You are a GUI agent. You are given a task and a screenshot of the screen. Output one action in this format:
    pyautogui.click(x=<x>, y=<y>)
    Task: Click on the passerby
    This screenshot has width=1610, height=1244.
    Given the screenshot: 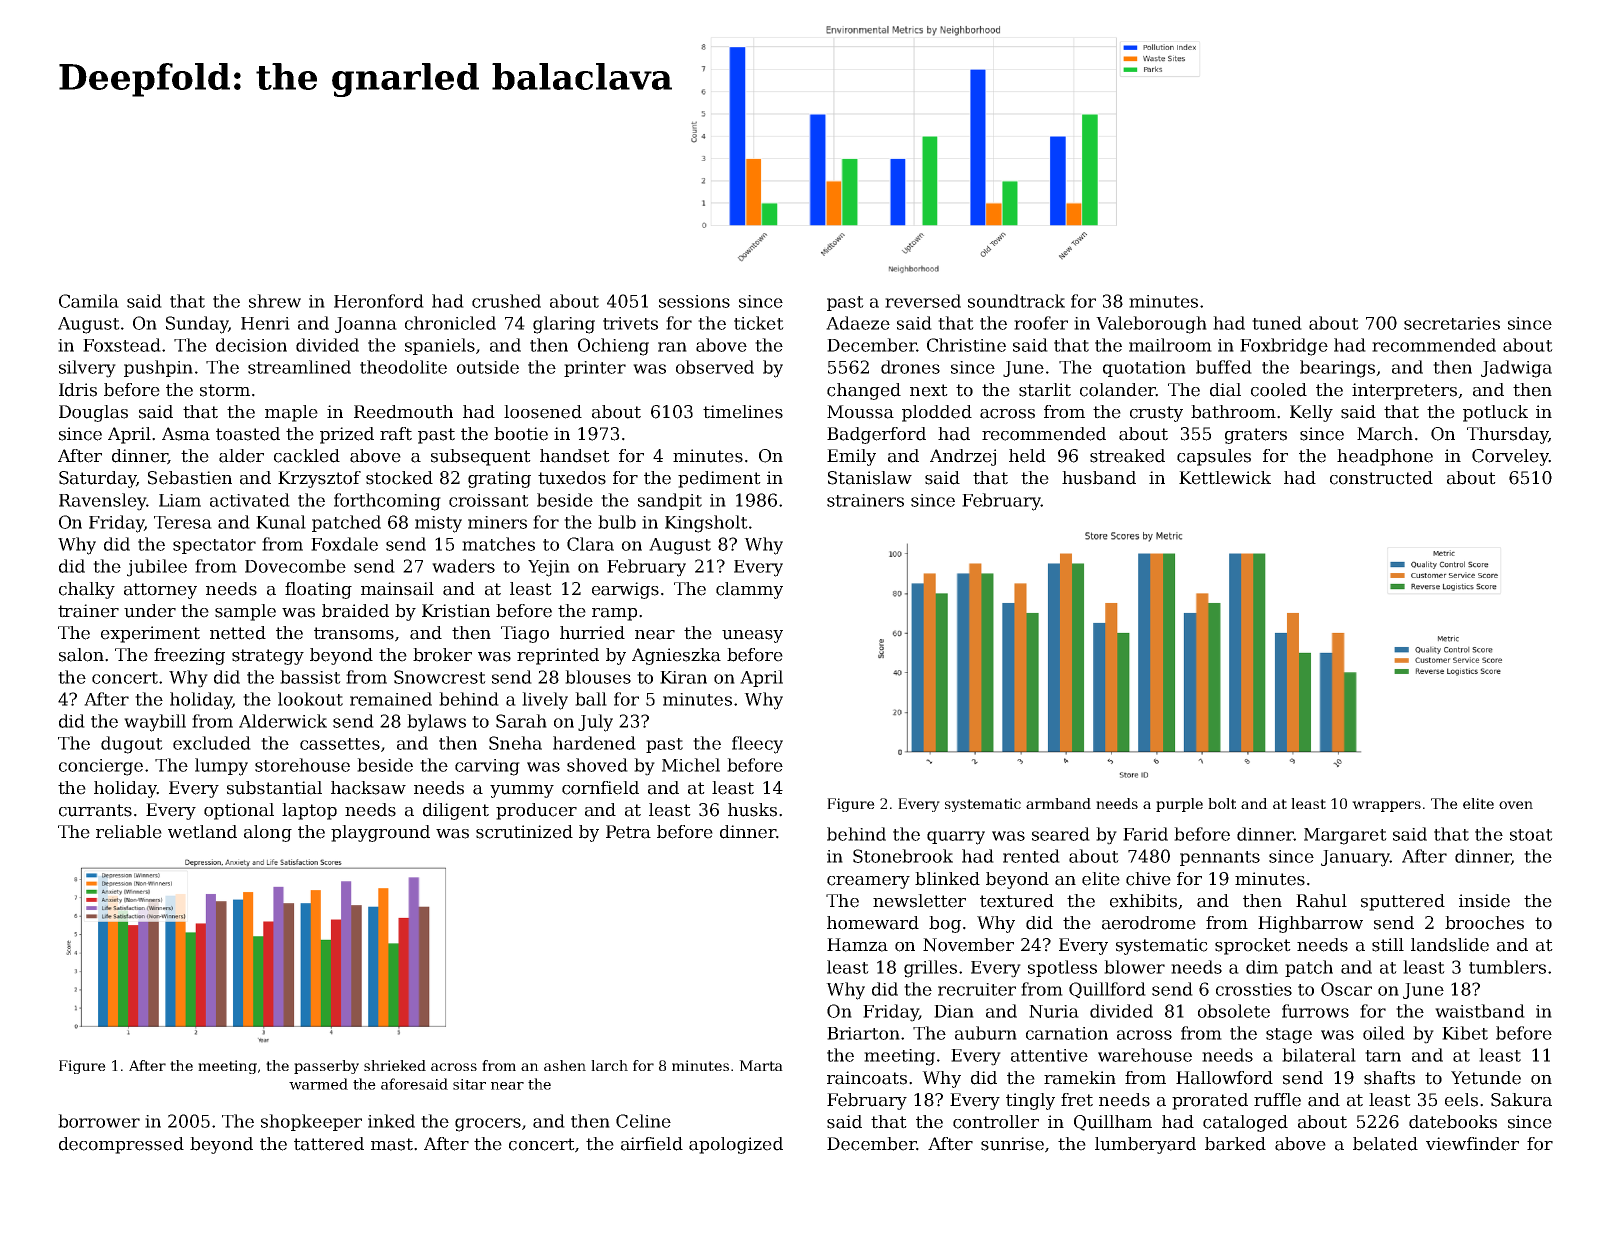 What is the action you would take?
    pyautogui.click(x=326, y=1067)
